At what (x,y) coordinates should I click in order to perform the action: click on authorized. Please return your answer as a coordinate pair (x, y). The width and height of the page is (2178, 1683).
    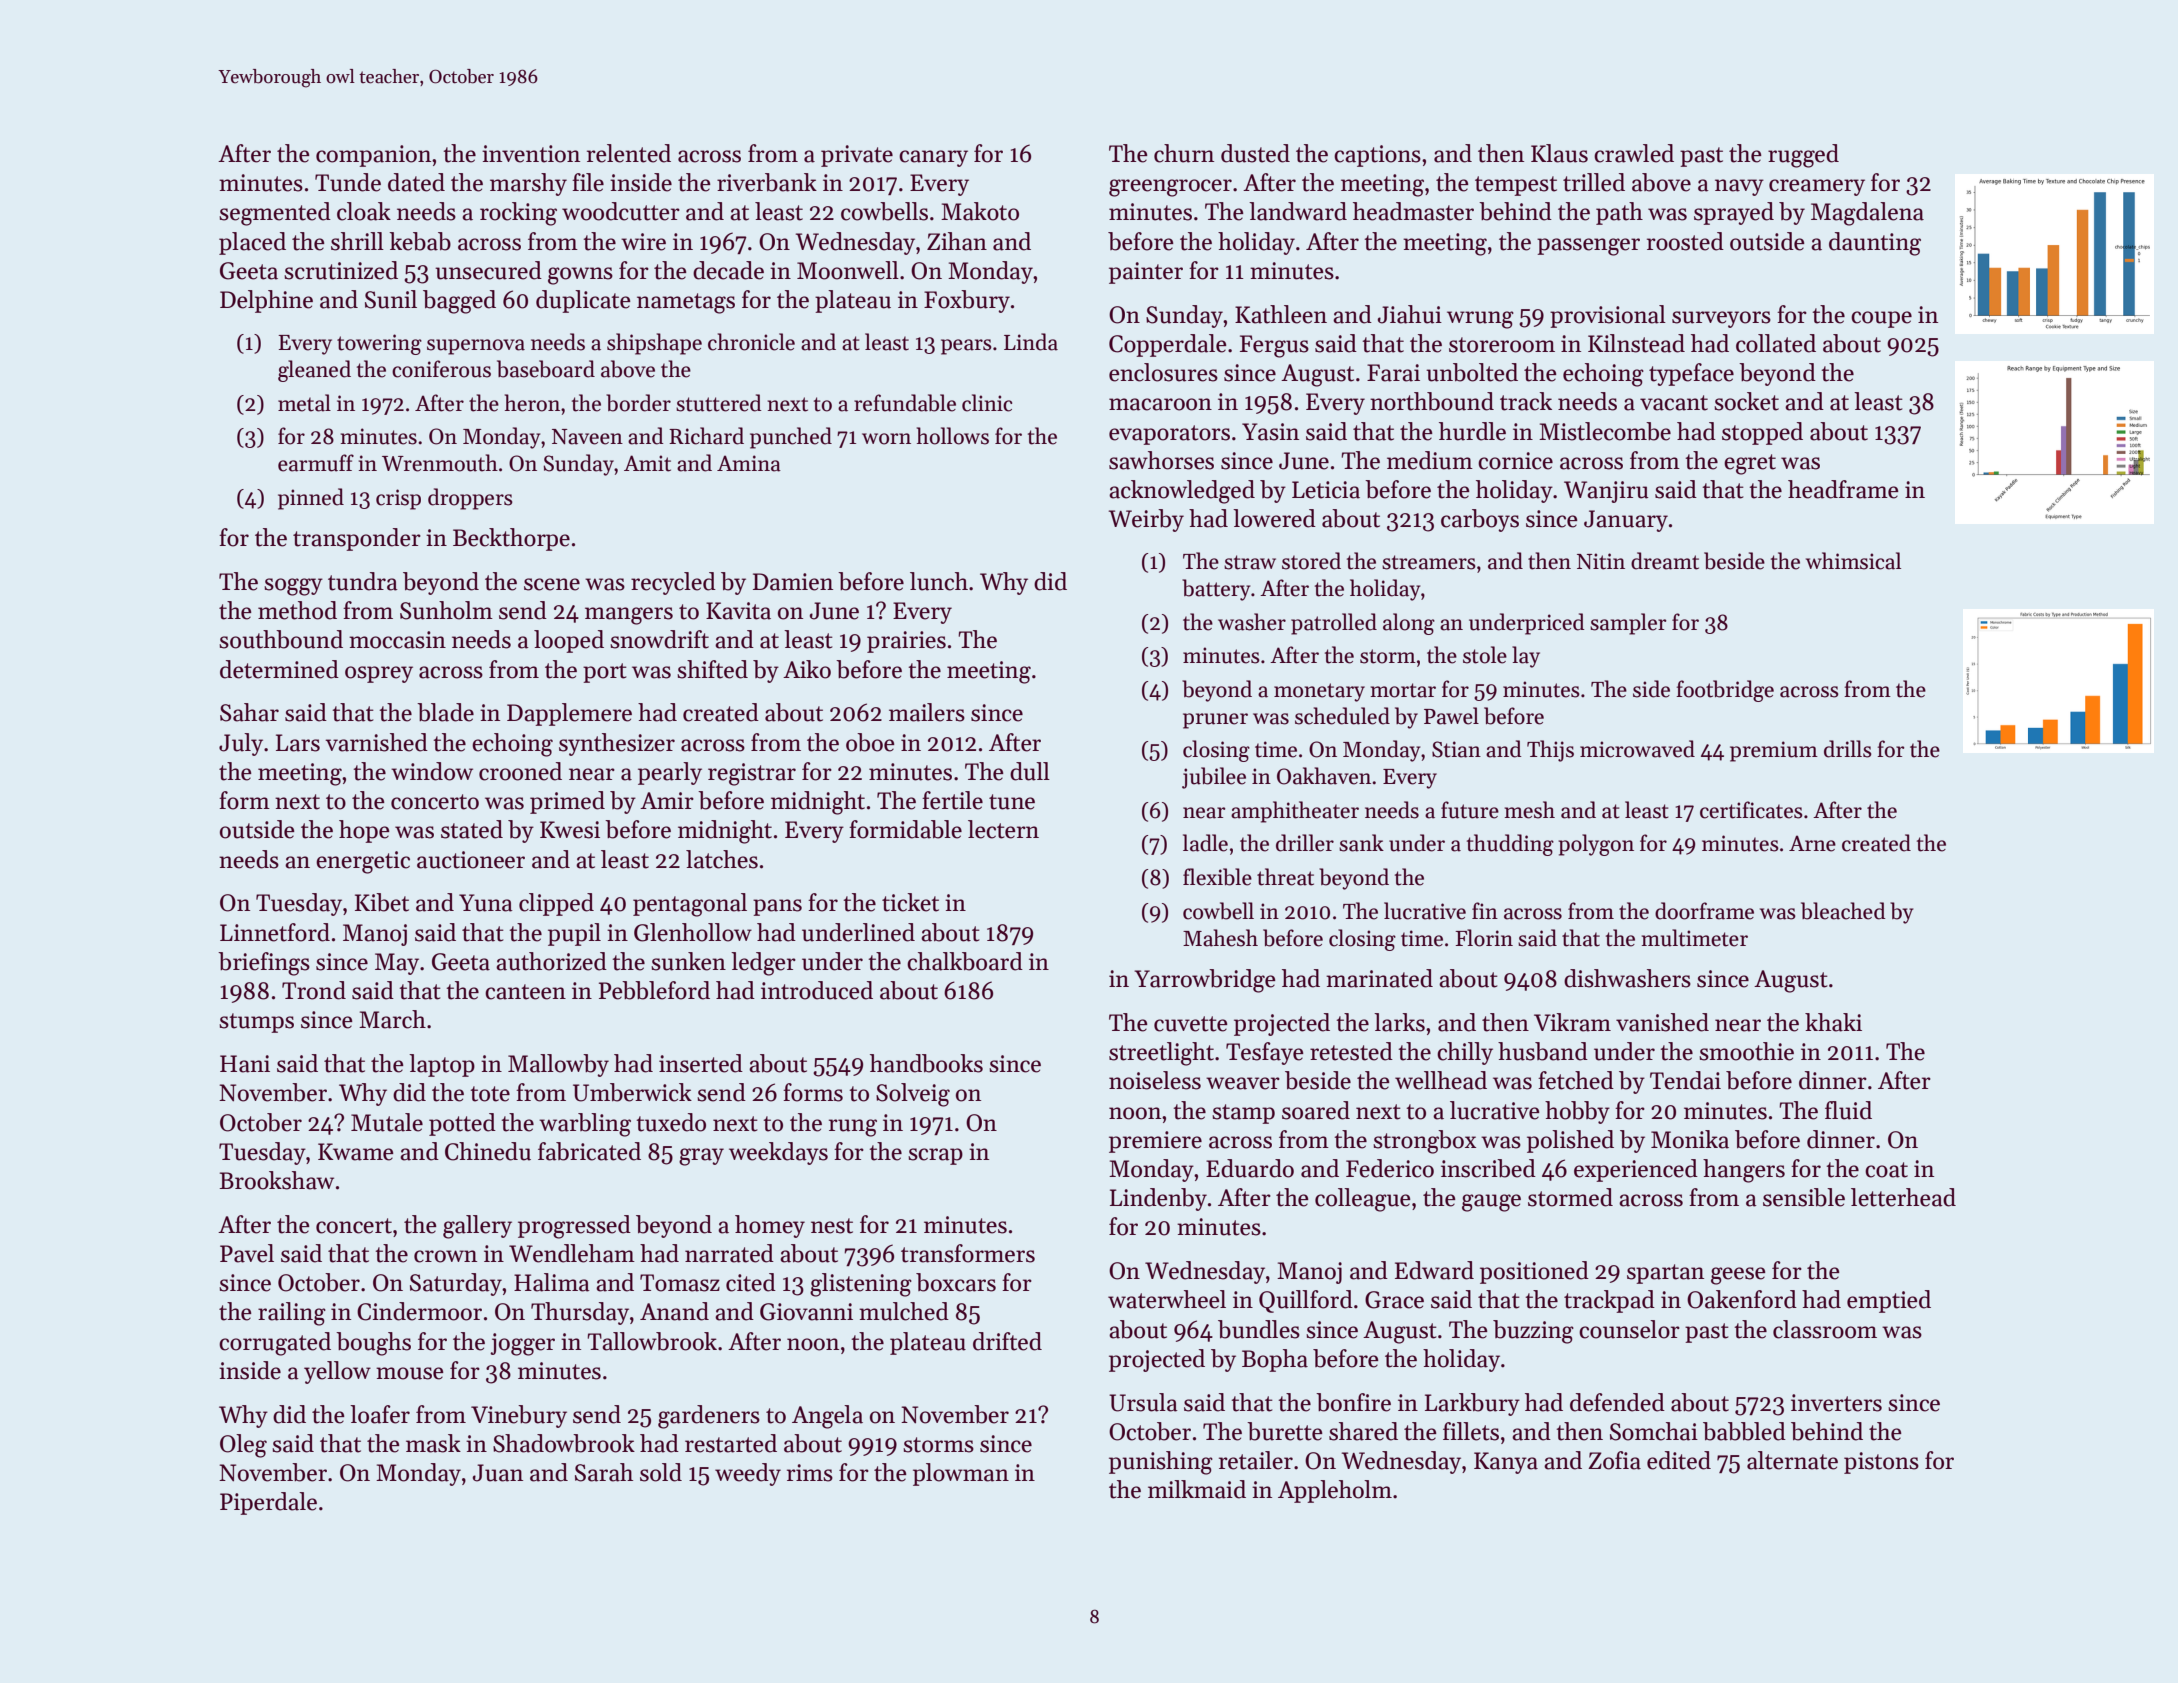
    Looking at the image, I should click on (551, 961).
